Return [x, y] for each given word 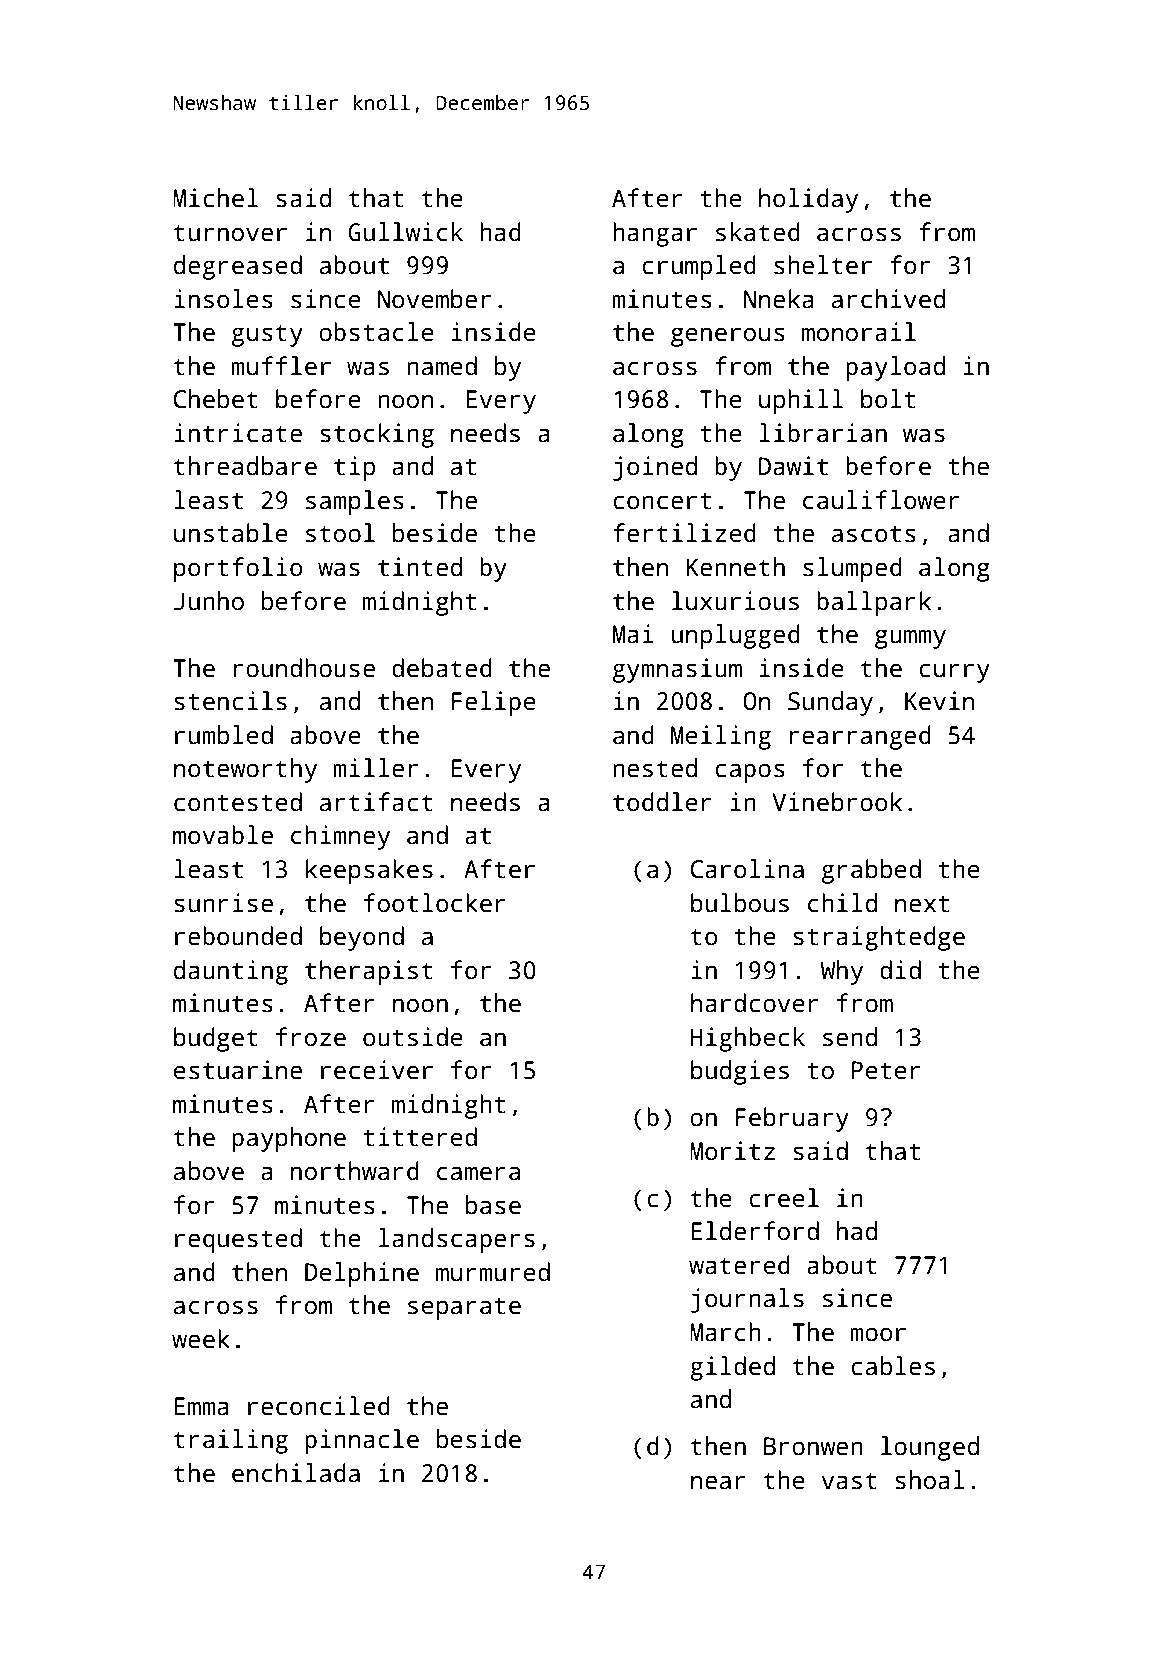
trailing [231, 1441]
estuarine [238, 1070]
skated [758, 232]
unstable [231, 533]
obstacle [376, 332]
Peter [886, 1070]
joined [655, 468]
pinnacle [362, 1441]
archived [888, 299]
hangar [655, 234]
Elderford [755, 1231]
